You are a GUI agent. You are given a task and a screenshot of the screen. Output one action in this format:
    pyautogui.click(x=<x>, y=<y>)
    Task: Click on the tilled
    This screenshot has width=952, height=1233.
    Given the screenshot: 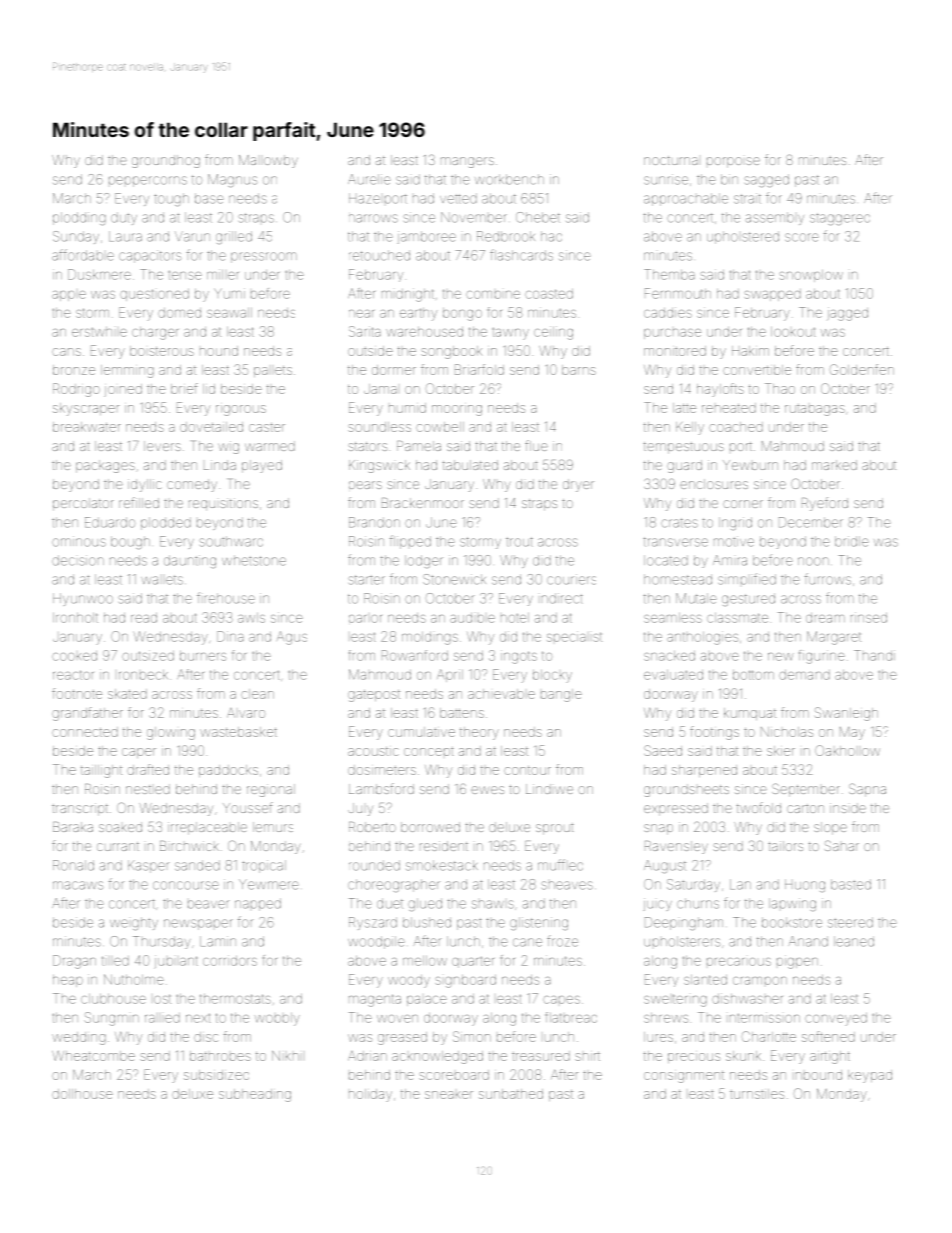 What is the action you would take?
    pyautogui.click(x=115, y=961)
